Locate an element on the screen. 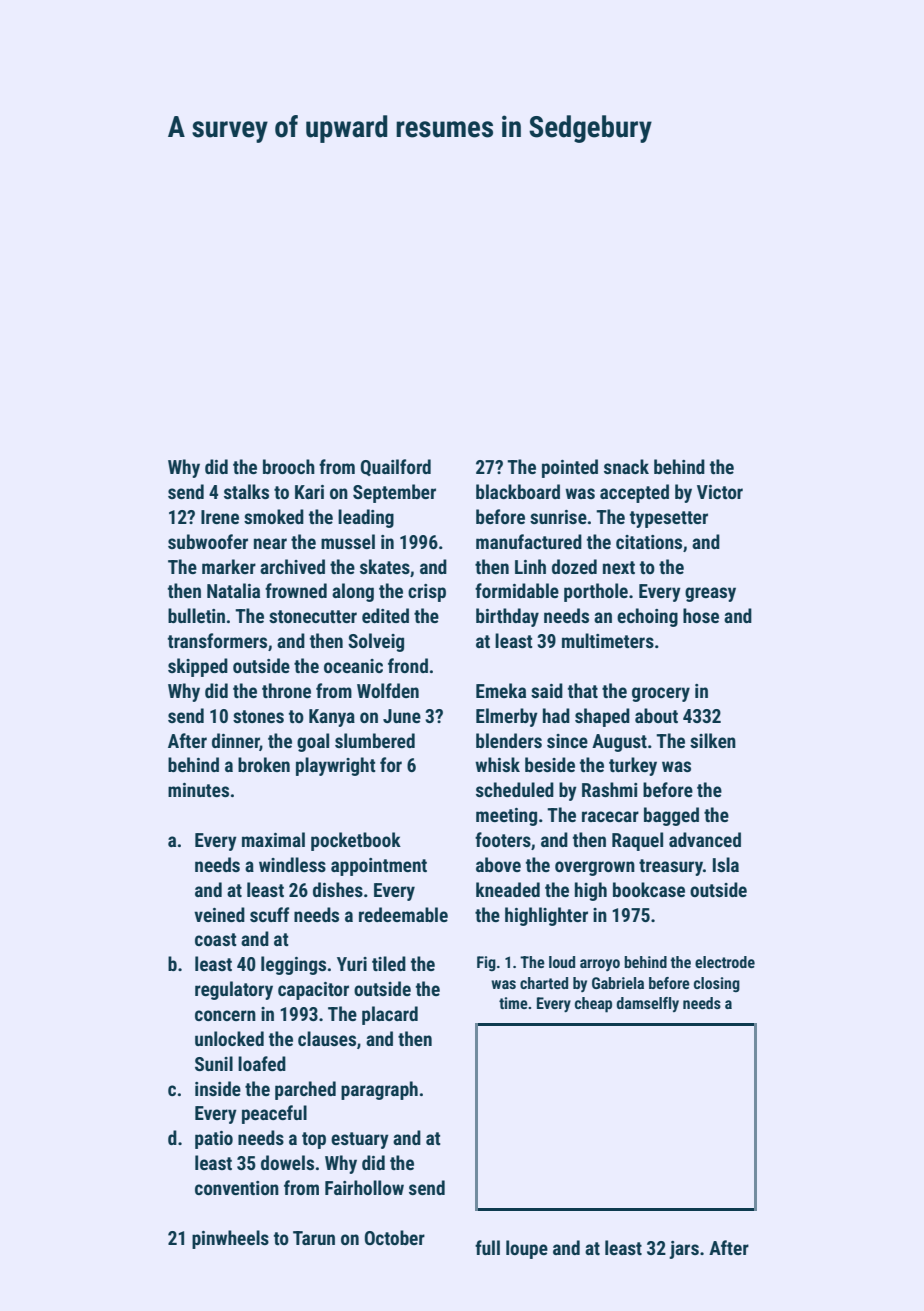  August is located at coordinates (619, 743).
